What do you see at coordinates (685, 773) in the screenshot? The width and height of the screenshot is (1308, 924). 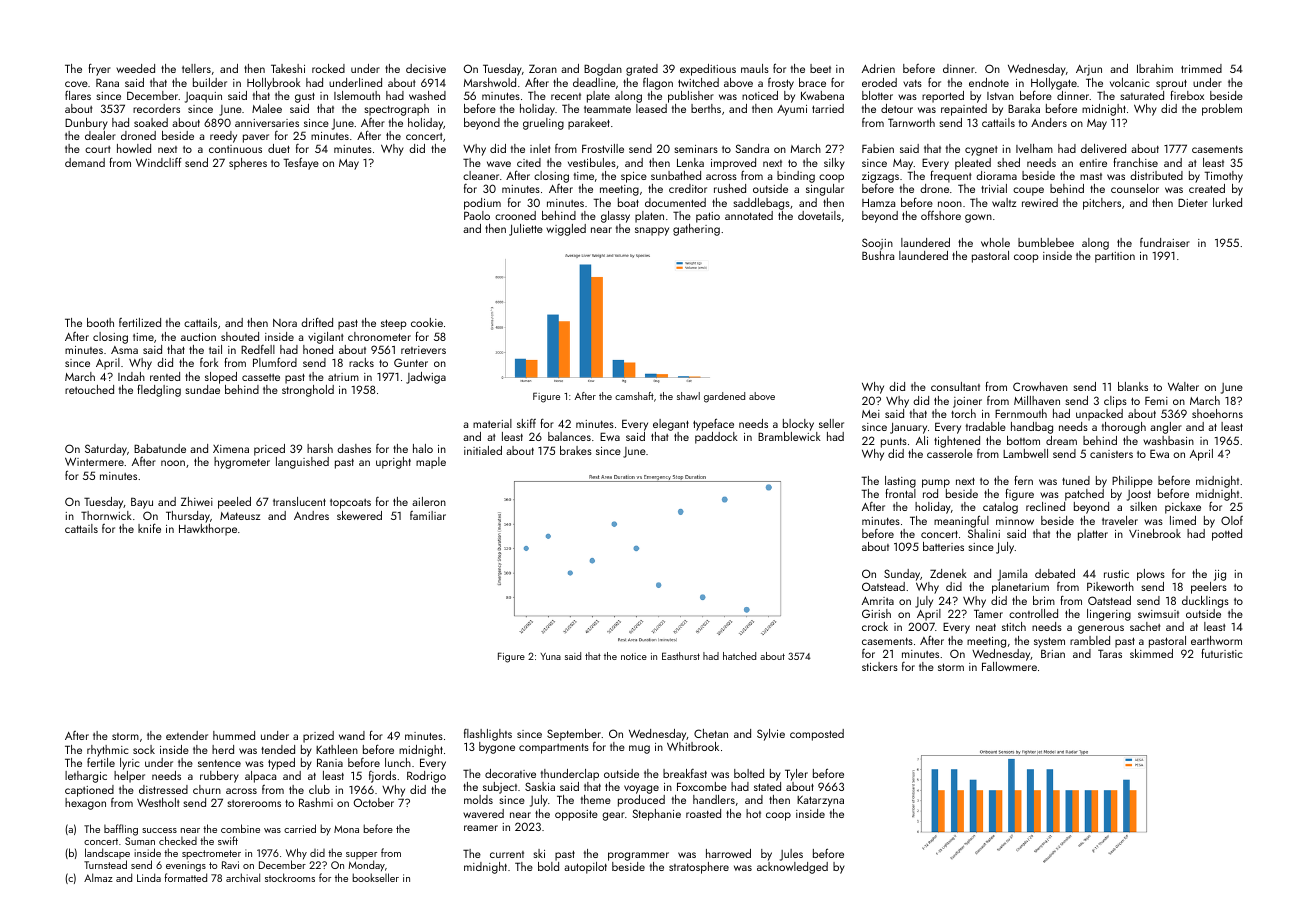 I see `breakfast` at bounding box center [685, 773].
